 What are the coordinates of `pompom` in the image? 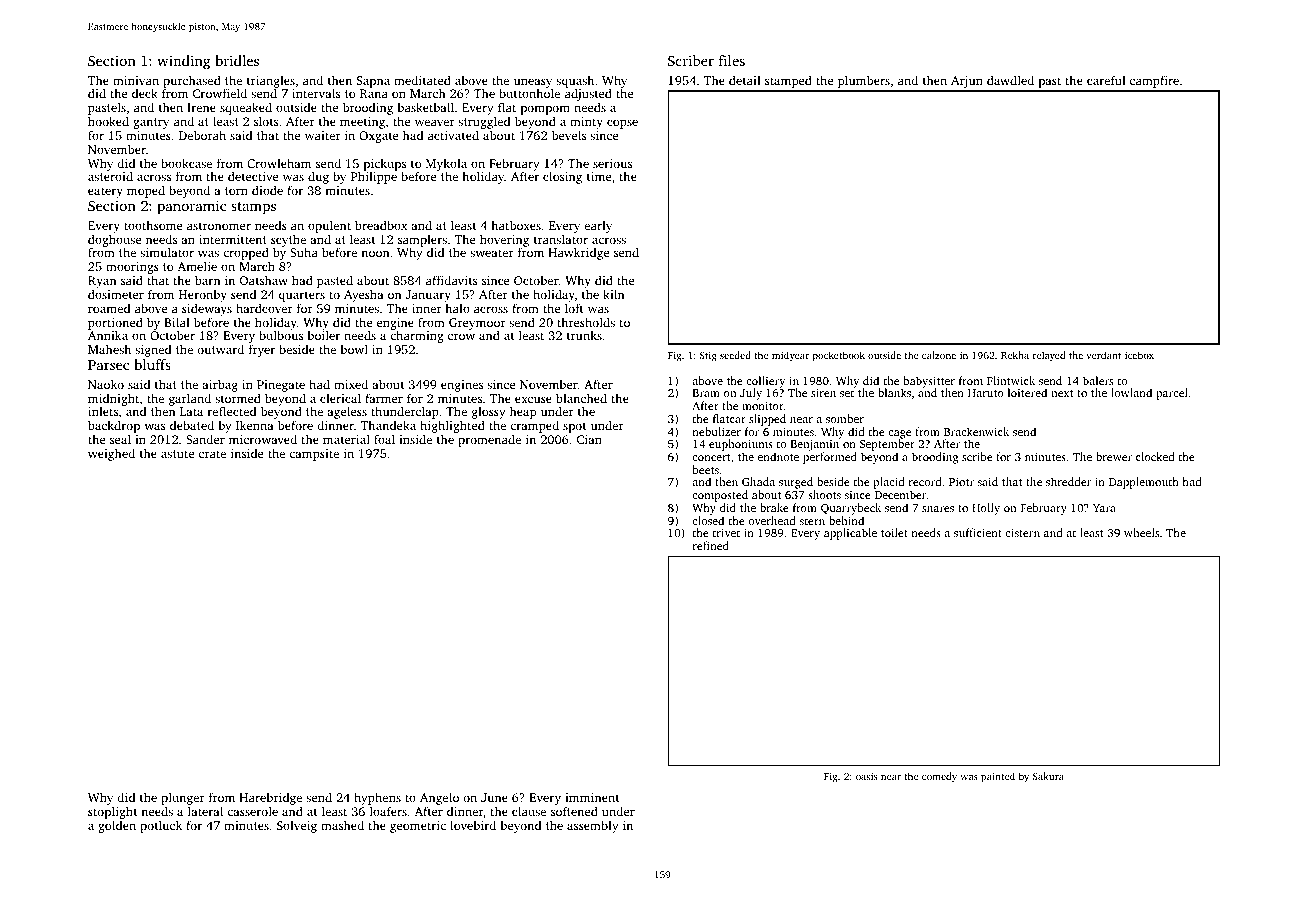 It's located at (545, 110).
